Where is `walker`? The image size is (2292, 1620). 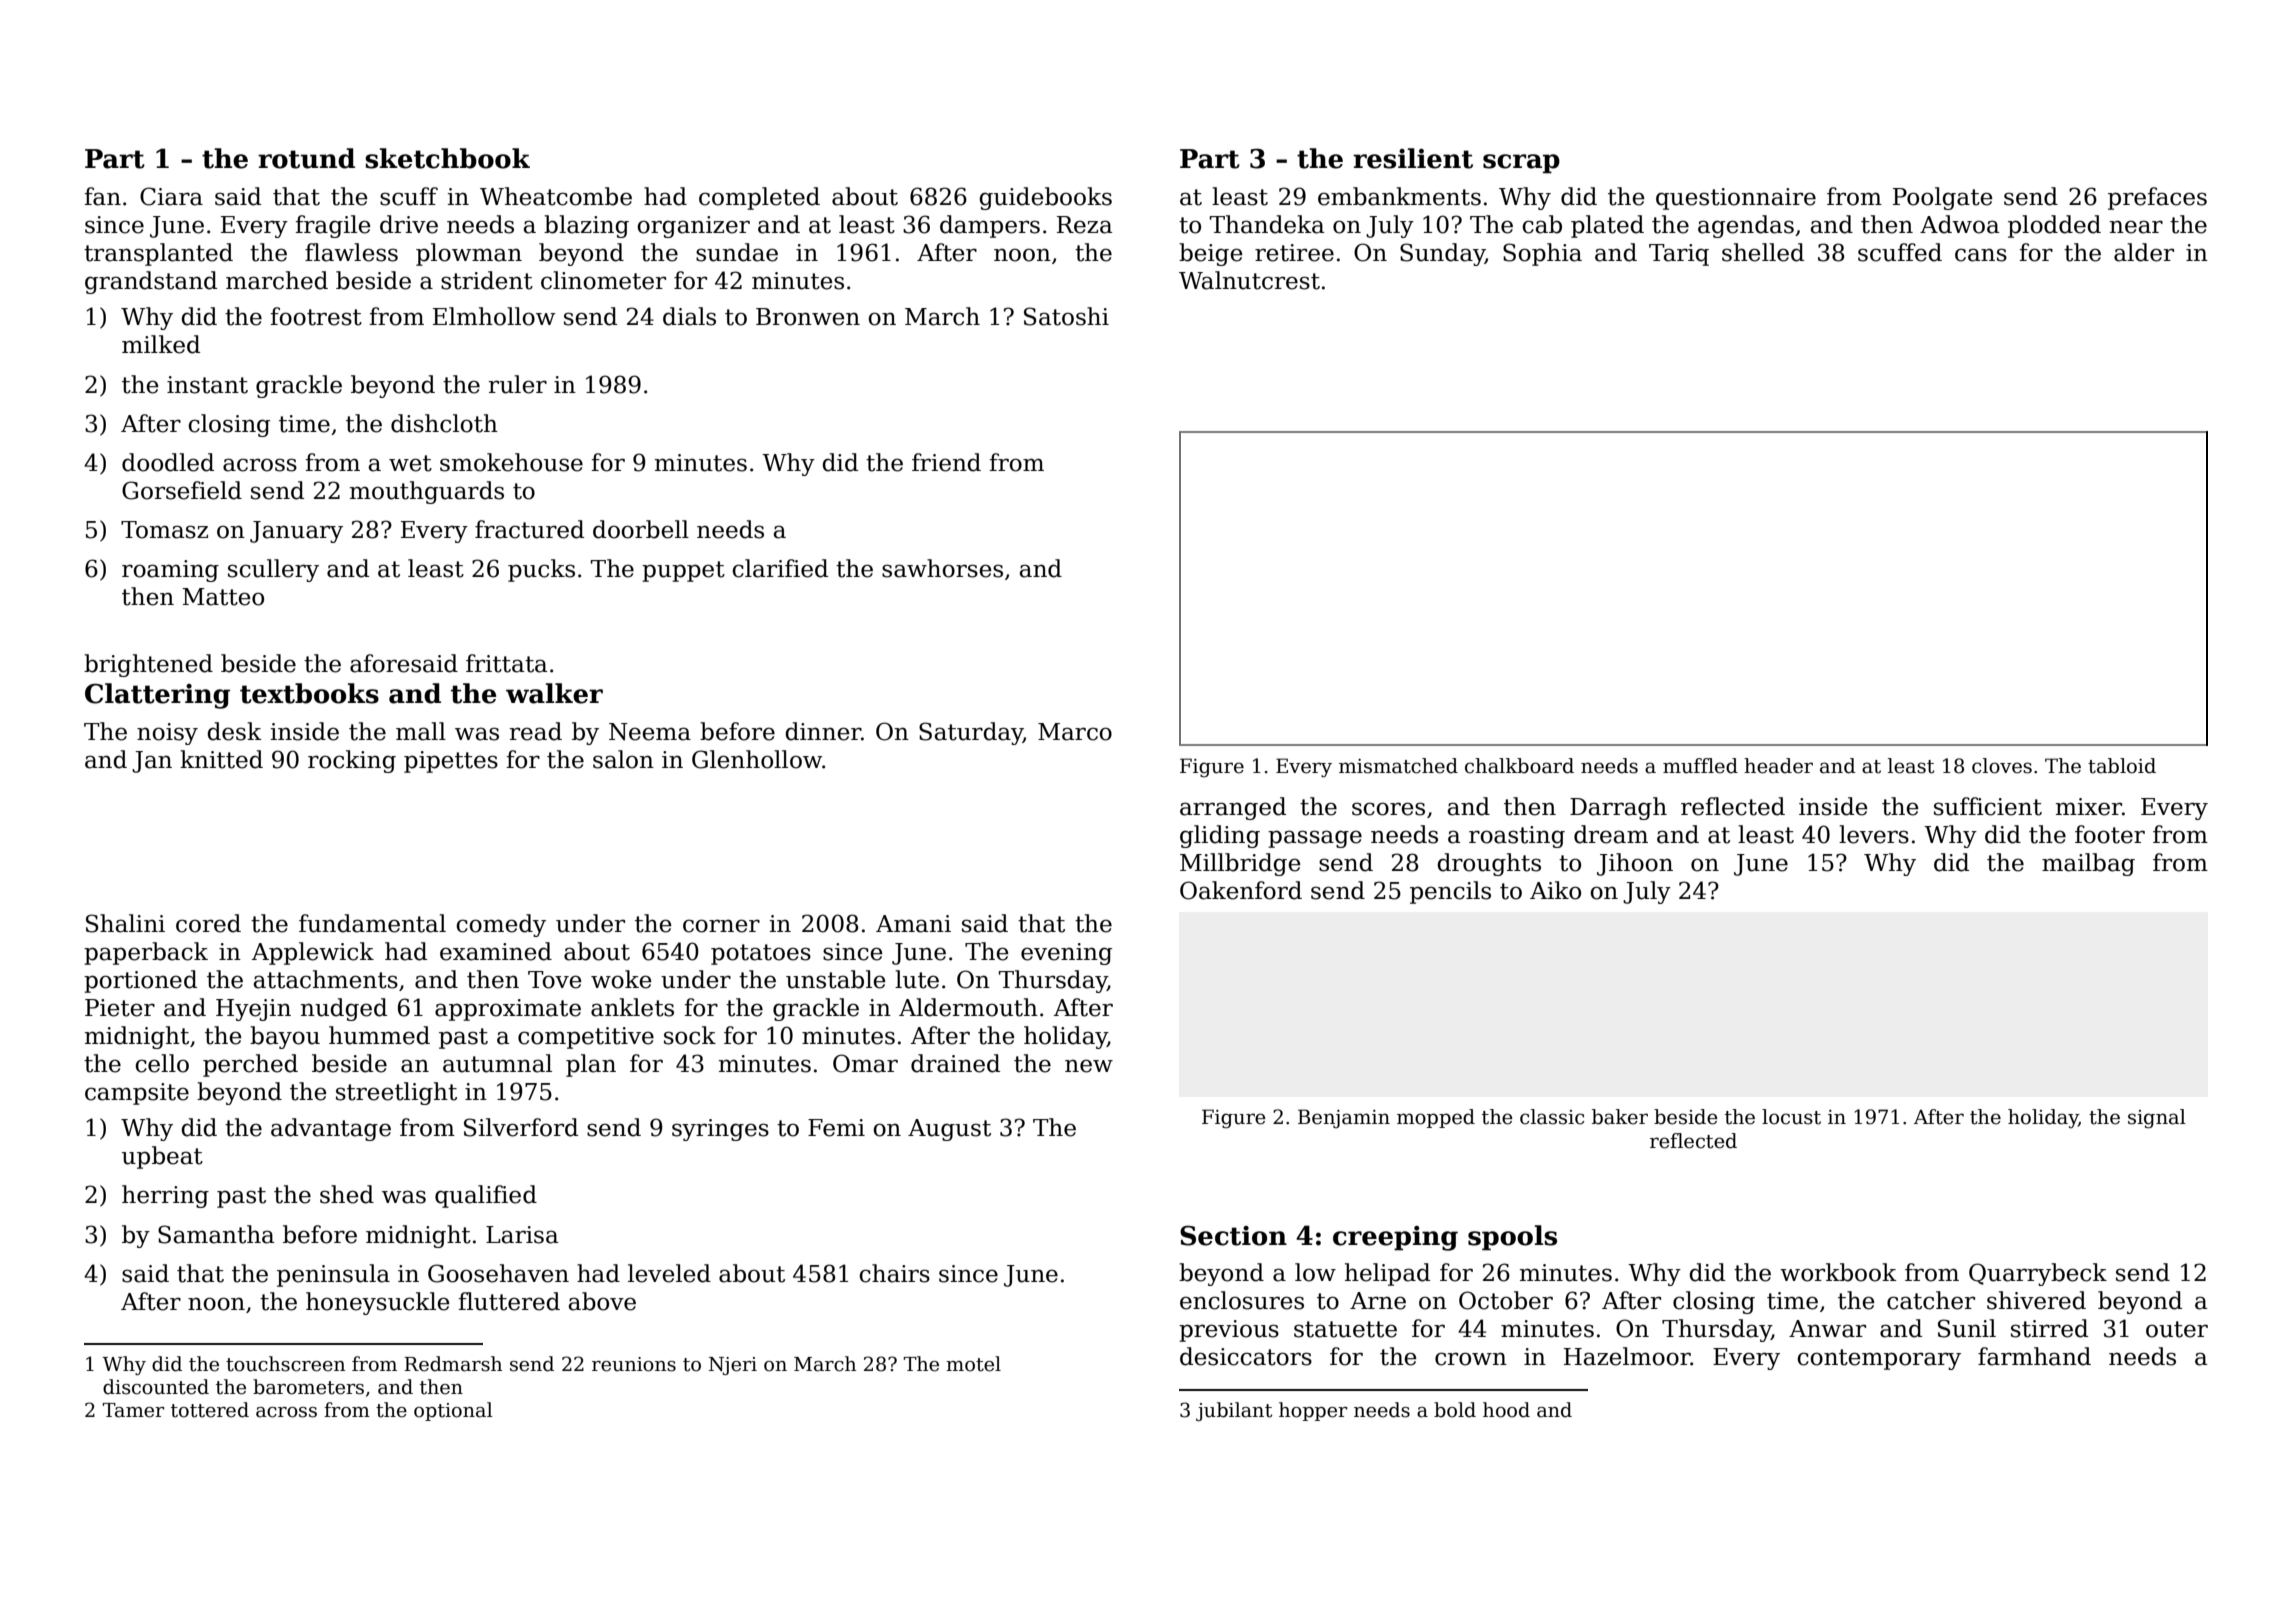
walker is located at coordinates (554, 693).
